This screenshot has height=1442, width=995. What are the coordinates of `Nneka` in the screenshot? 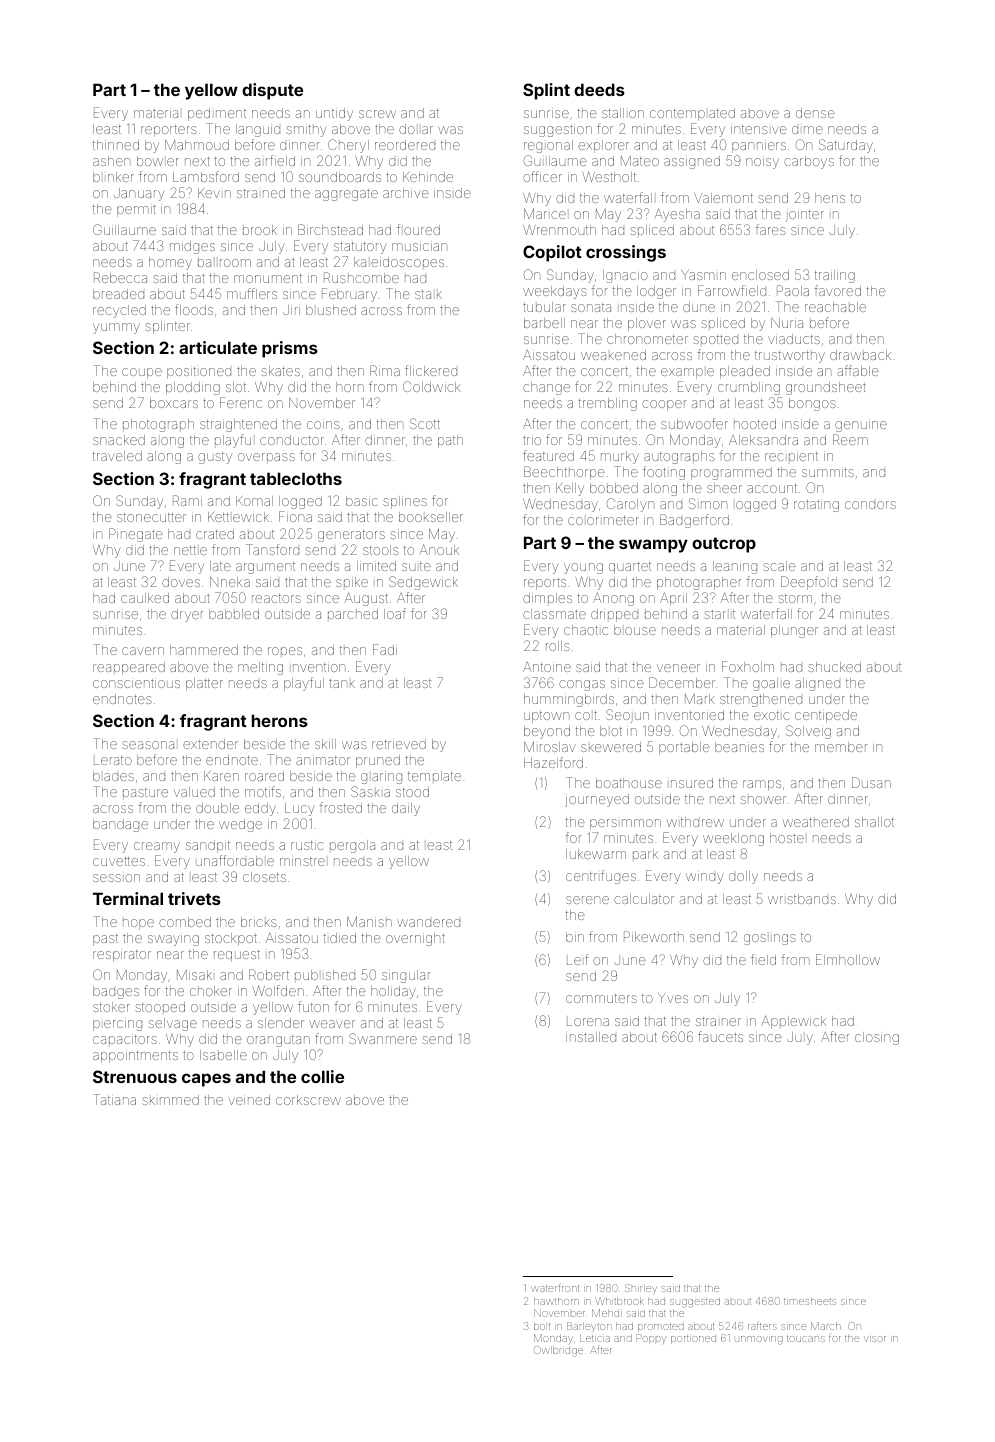 It's located at (230, 582).
